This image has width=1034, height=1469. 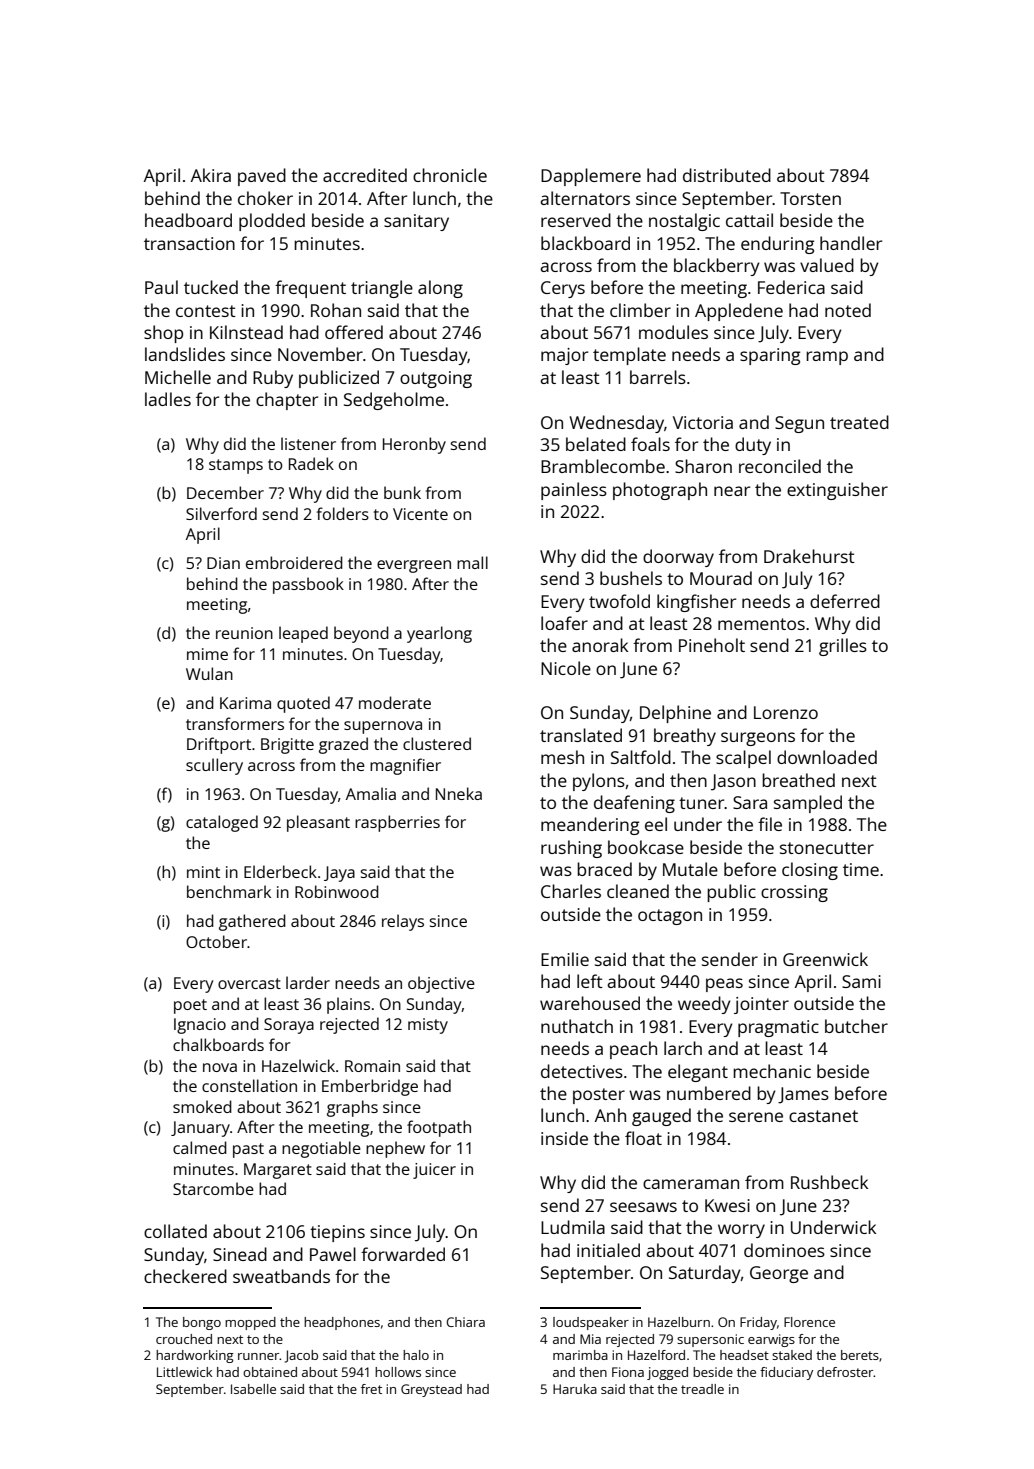 I want to click on Torsten, so click(x=810, y=198).
